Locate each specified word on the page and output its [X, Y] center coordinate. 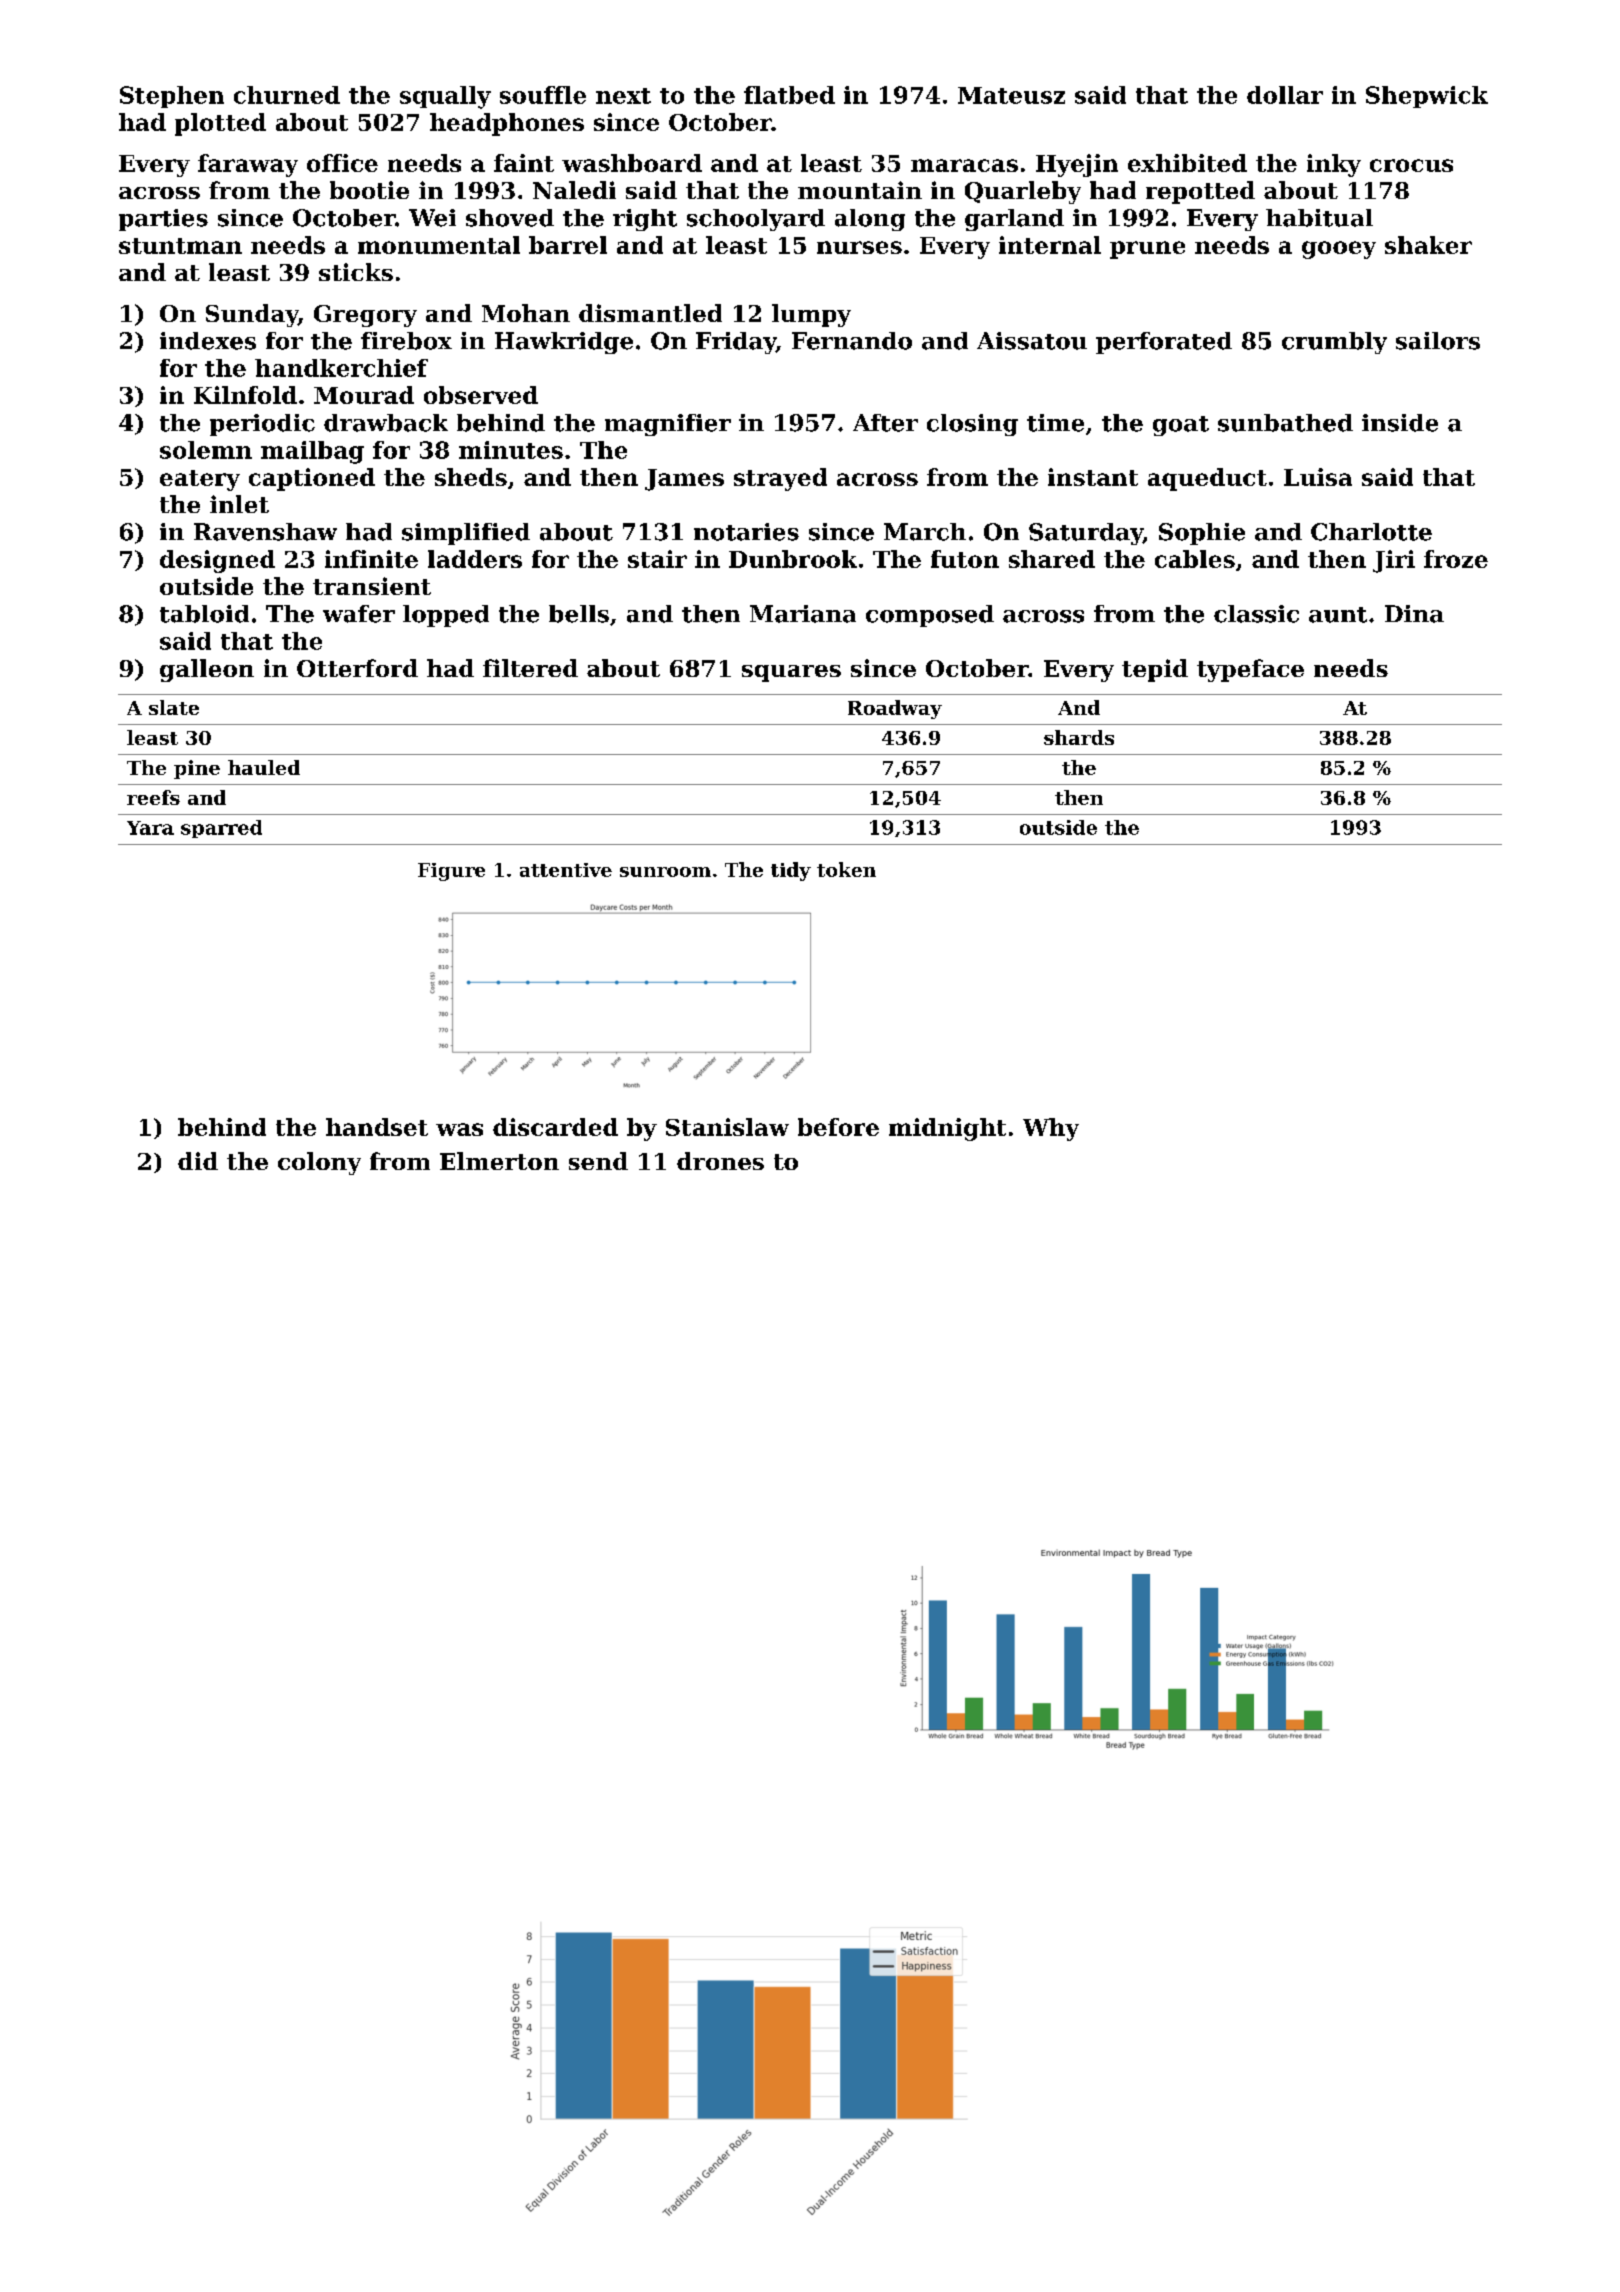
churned [287, 95]
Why [1051, 1129]
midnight [947, 1129]
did [198, 1161]
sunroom [665, 872]
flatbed [789, 95]
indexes [208, 341]
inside [1400, 423]
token [846, 869]
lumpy [811, 315]
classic [1256, 614]
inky [1334, 165]
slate [174, 707]
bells [579, 614]
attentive [566, 870]
